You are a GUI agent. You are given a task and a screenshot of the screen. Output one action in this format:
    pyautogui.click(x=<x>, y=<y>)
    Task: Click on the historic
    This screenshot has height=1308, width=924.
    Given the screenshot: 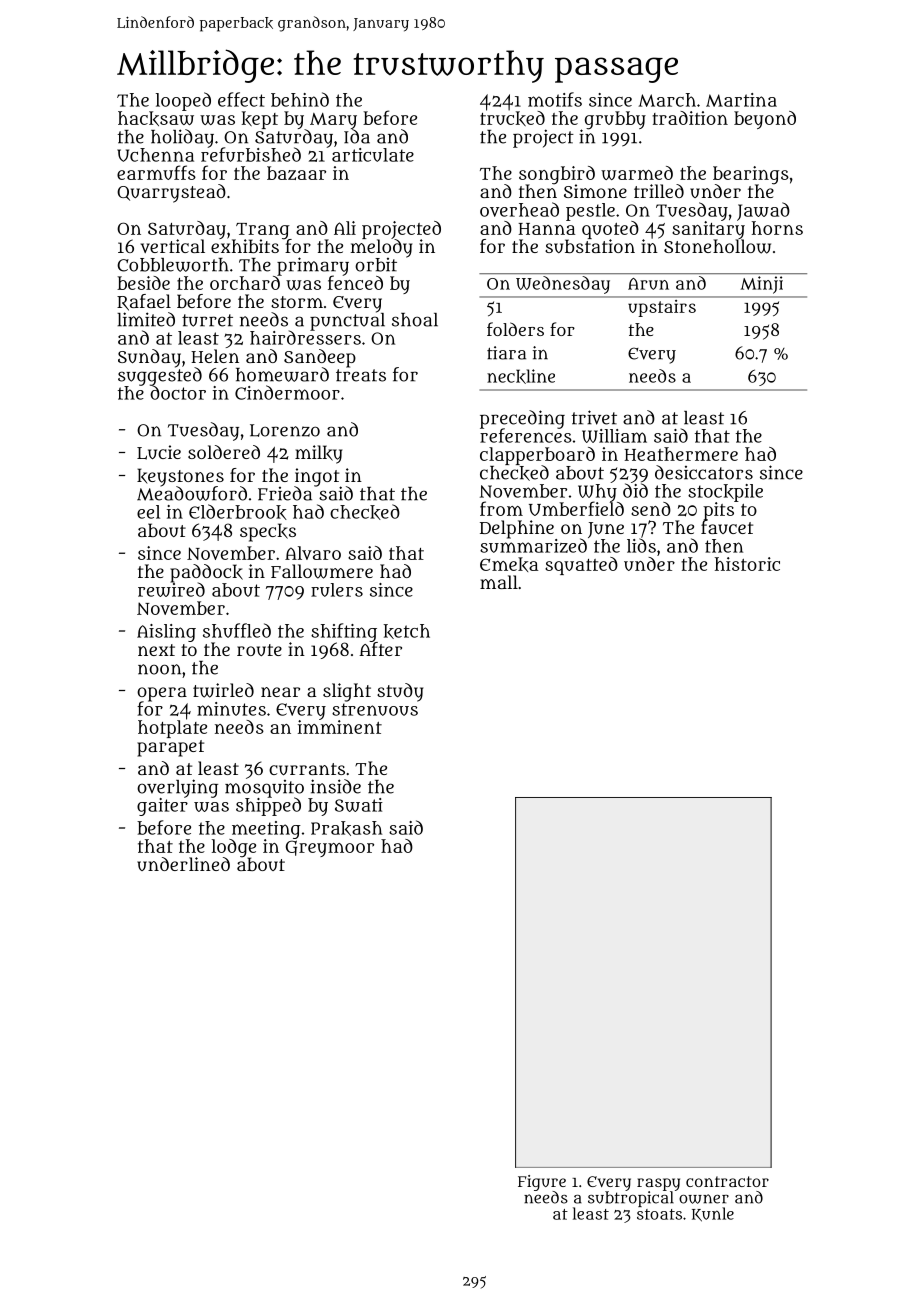 What is the action you would take?
    pyautogui.click(x=747, y=564)
